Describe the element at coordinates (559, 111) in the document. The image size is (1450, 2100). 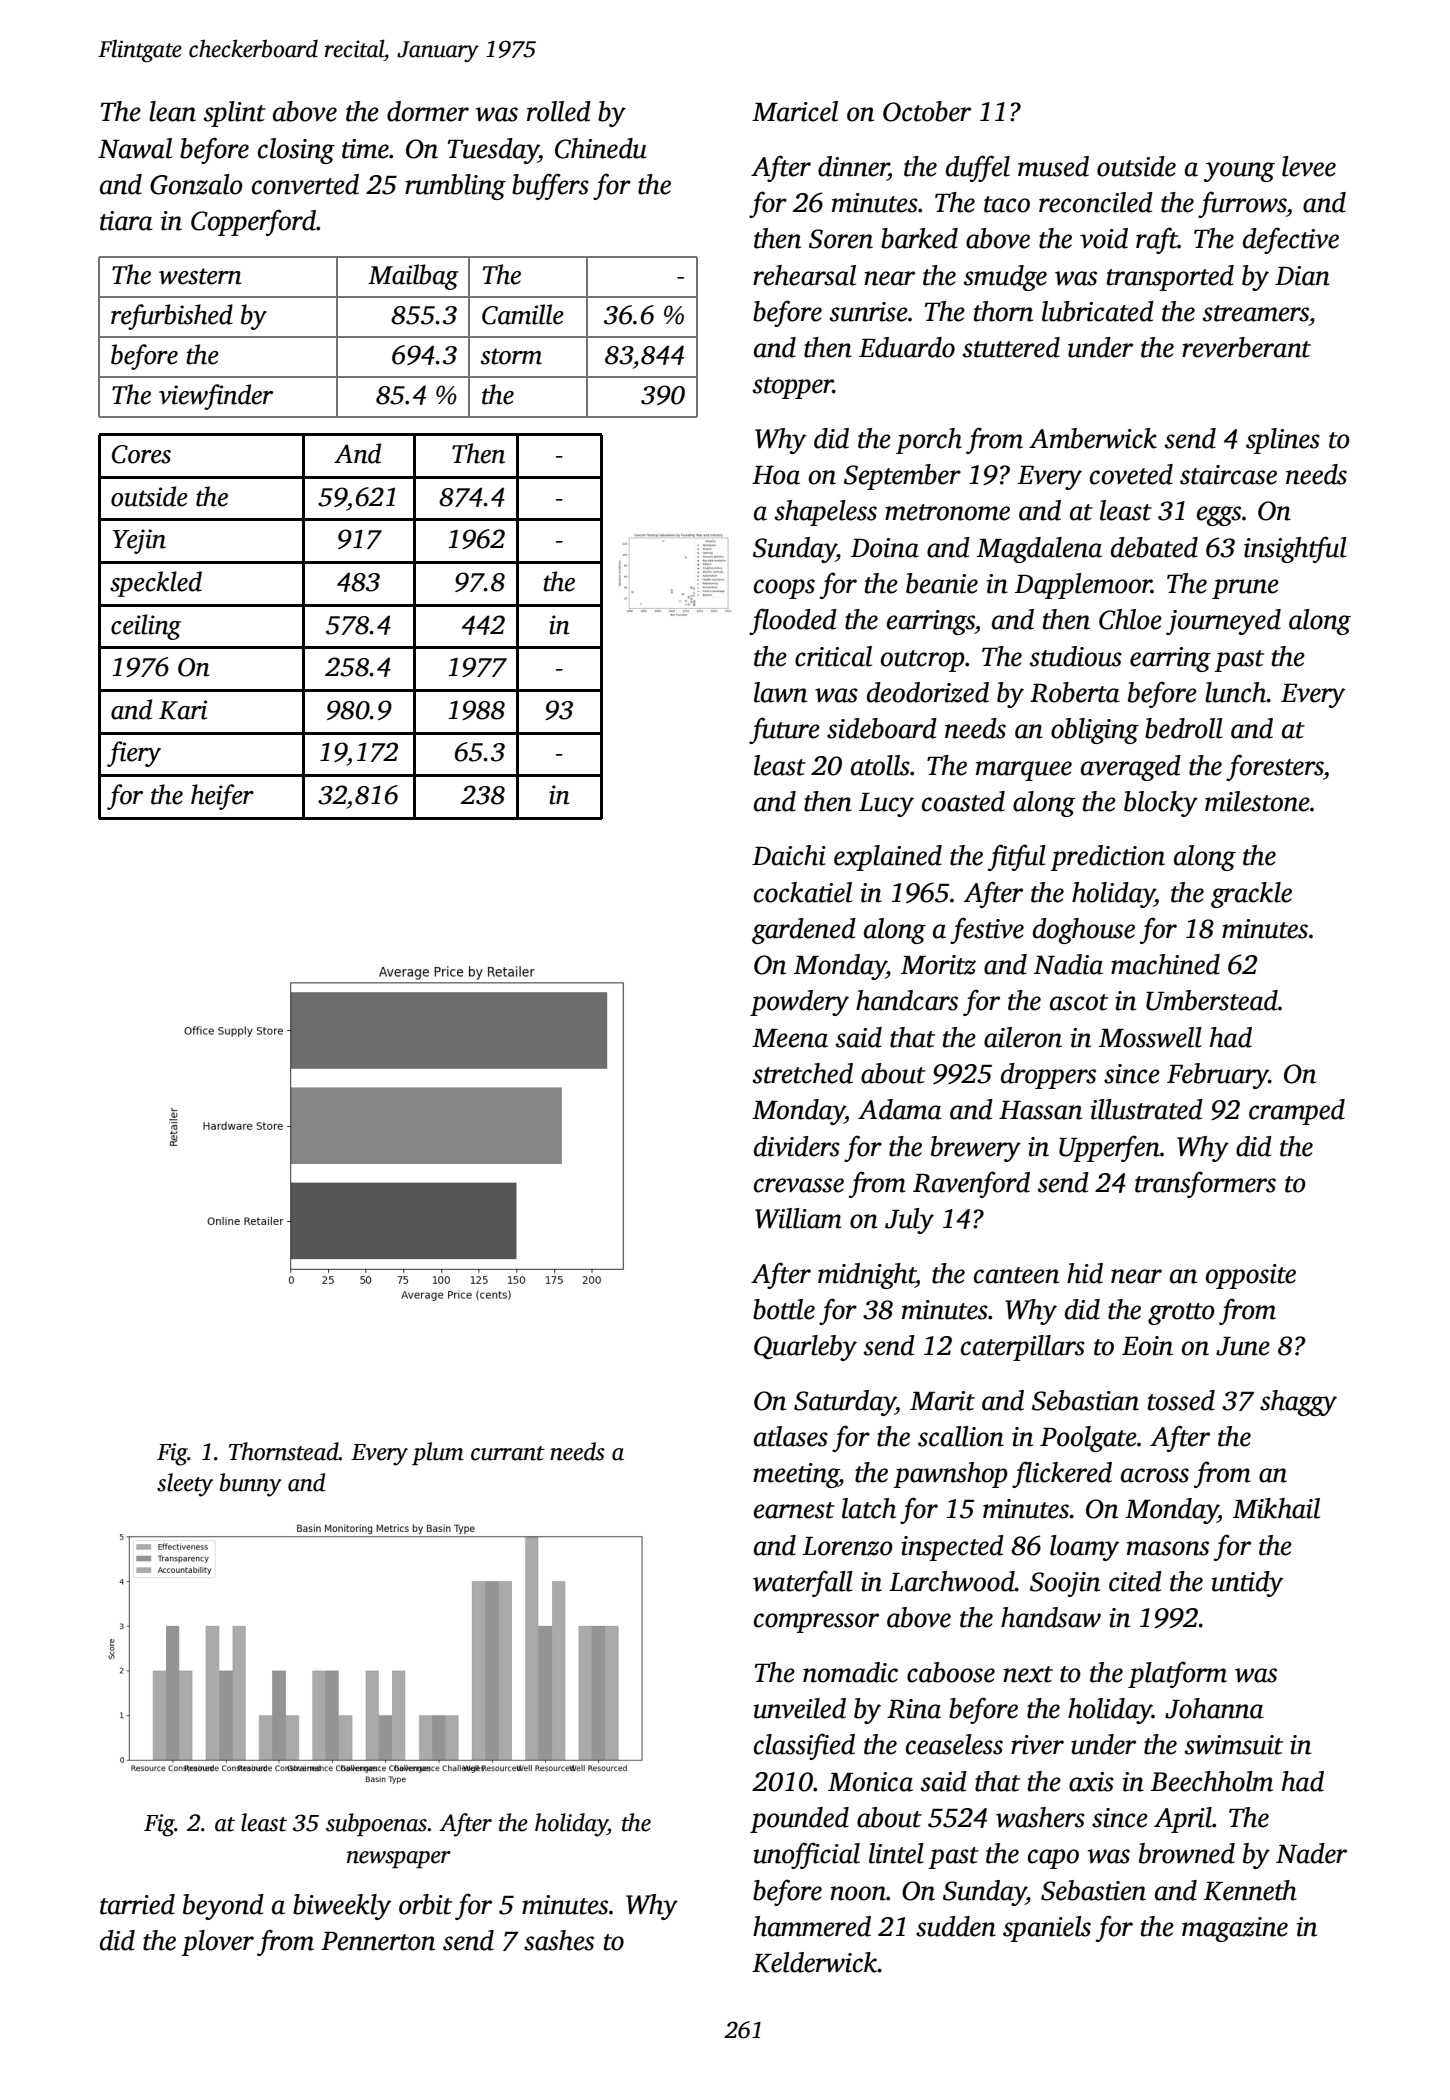
I see `rolled` at that location.
